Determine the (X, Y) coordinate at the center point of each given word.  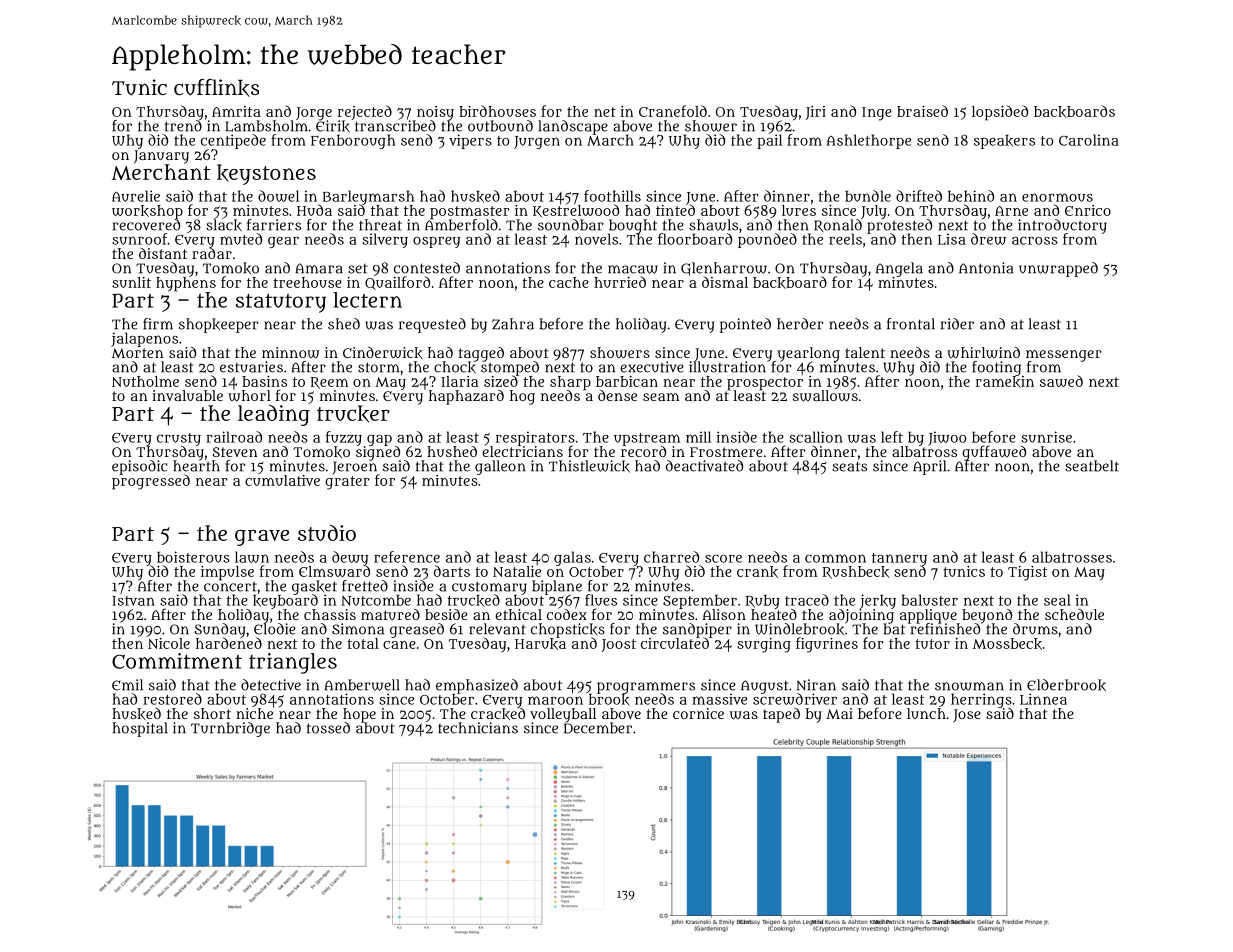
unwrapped (1058, 269)
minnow (290, 353)
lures (799, 210)
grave (262, 538)
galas (572, 558)
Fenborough (353, 141)
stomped (510, 368)
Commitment (177, 661)
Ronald (838, 225)
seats (849, 466)
